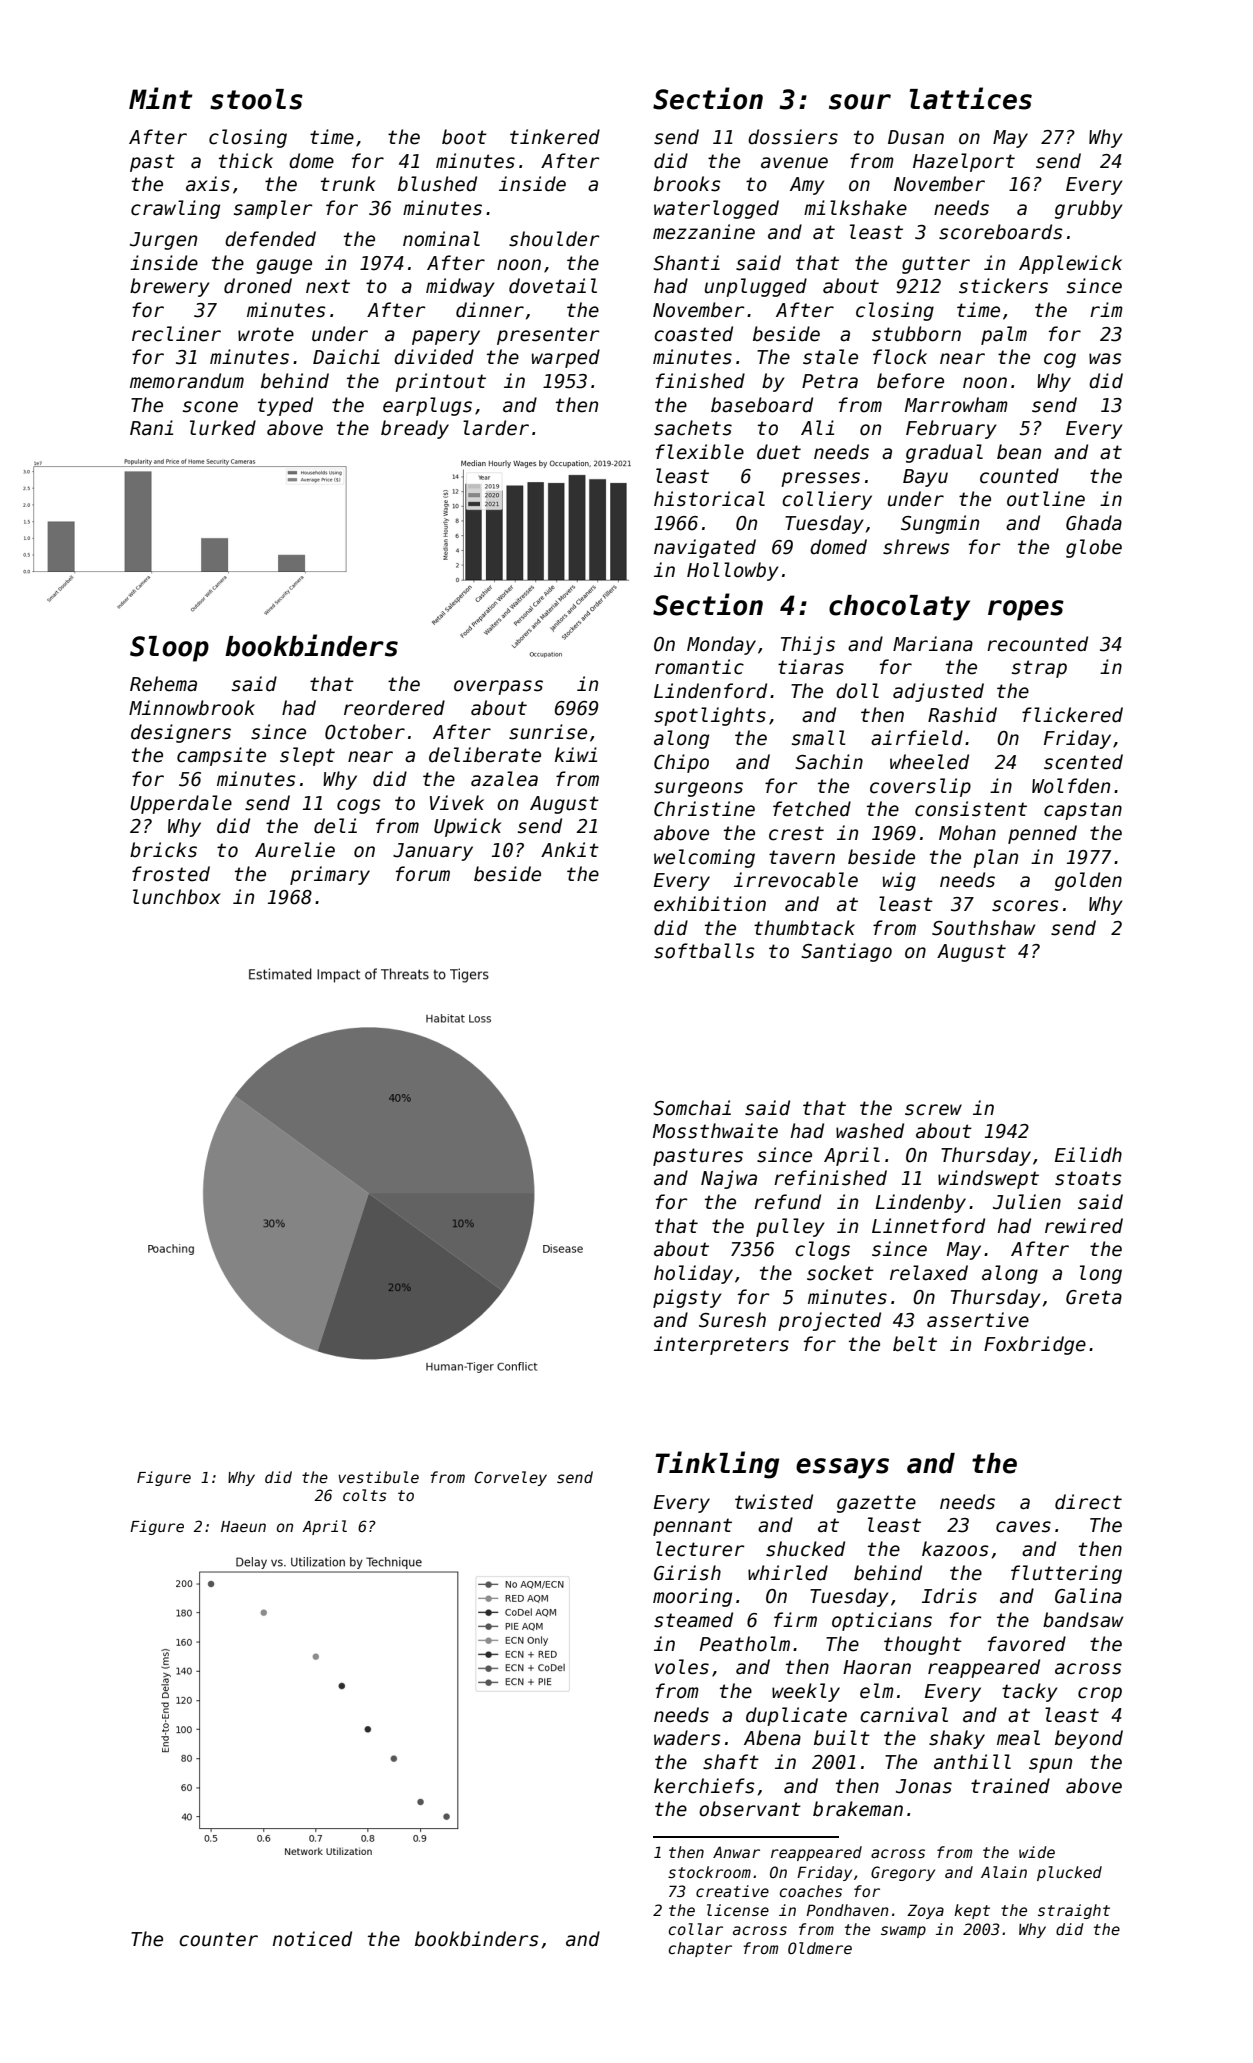 This page has width=1253, height=2063. Describe the element at coordinates (243, 1526) in the page. I see `Haeun` at that location.
